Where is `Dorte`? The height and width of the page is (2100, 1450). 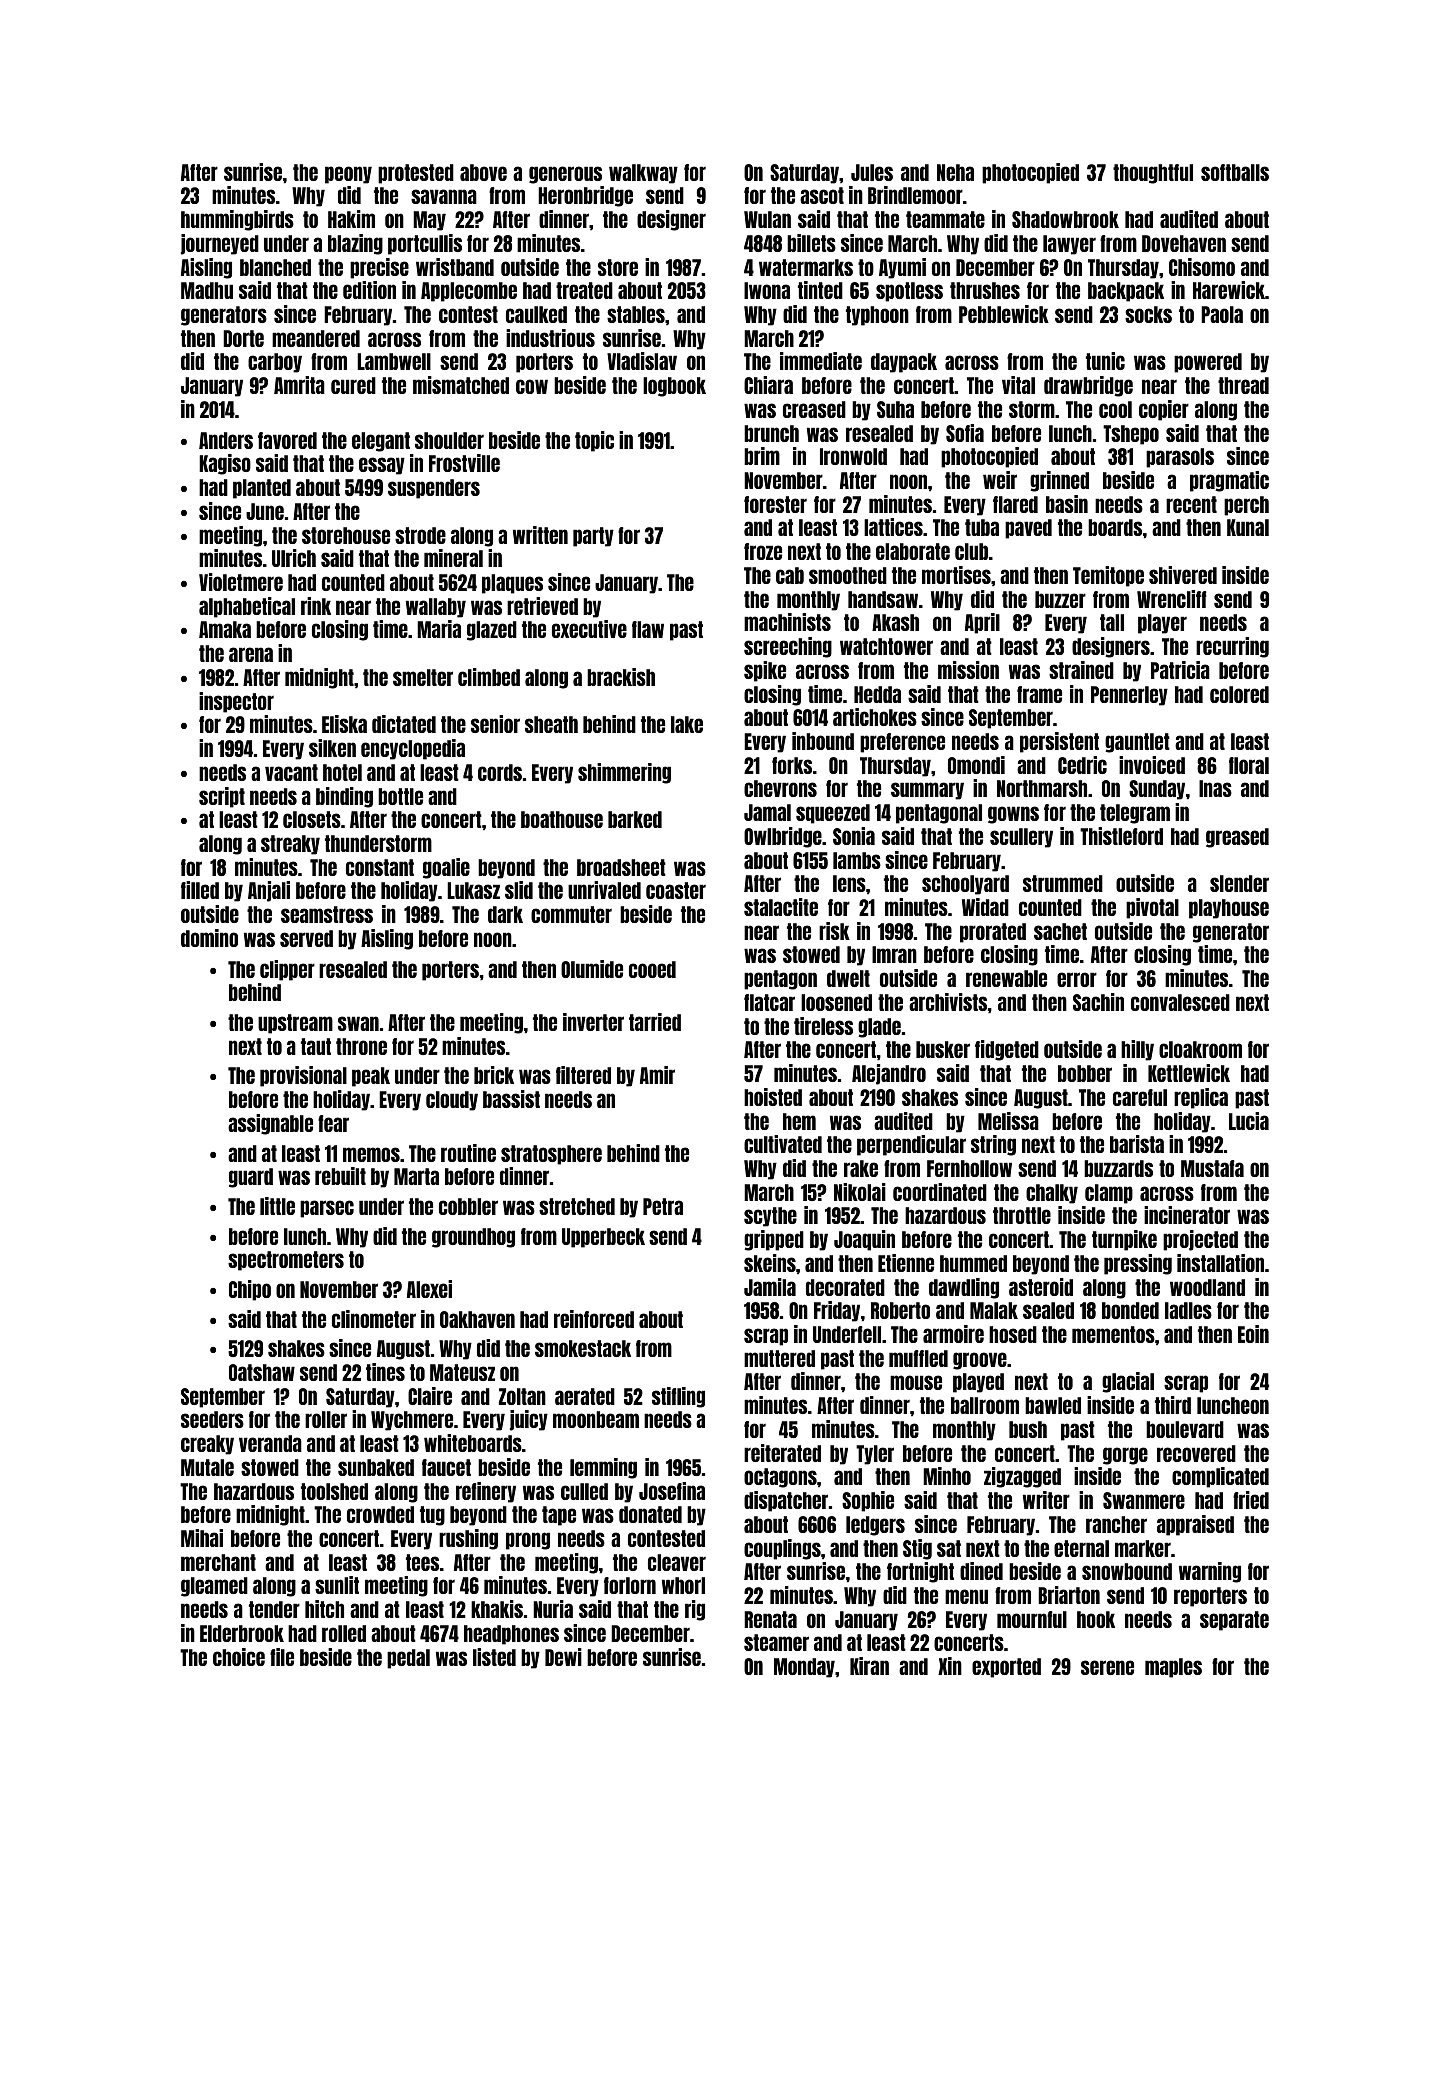
Dorte is located at coordinates (243, 338).
